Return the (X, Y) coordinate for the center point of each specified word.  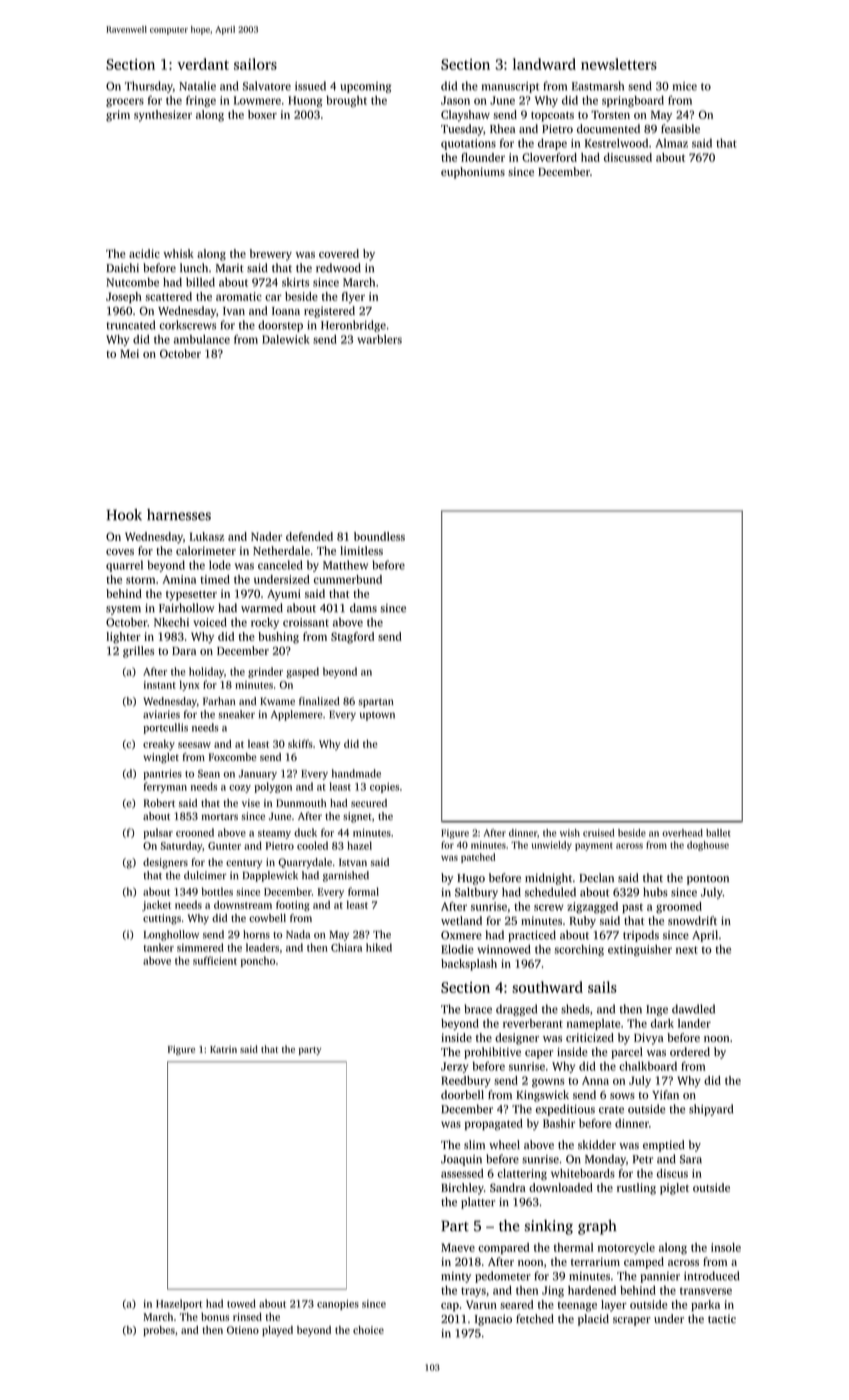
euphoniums (473, 173)
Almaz (672, 143)
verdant (203, 64)
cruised (598, 833)
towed (241, 1303)
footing (293, 906)
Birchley (462, 1189)
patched (478, 858)
